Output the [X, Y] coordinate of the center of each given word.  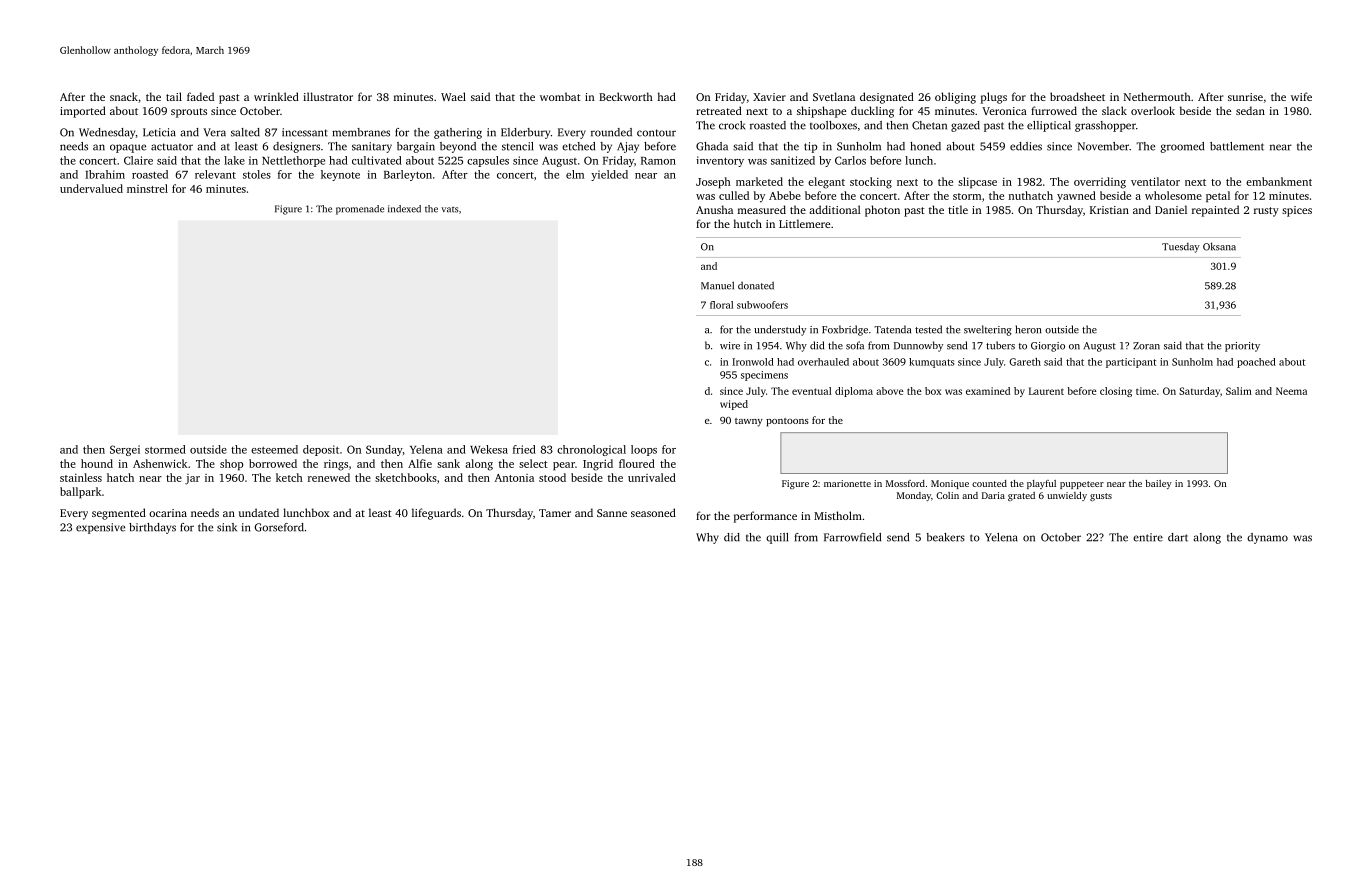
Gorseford [279, 527]
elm [575, 174]
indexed [404, 209]
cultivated [377, 160]
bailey [1159, 484]
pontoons [787, 422]
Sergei [125, 450]
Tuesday [1181, 248]
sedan [1250, 110]
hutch [748, 223]
